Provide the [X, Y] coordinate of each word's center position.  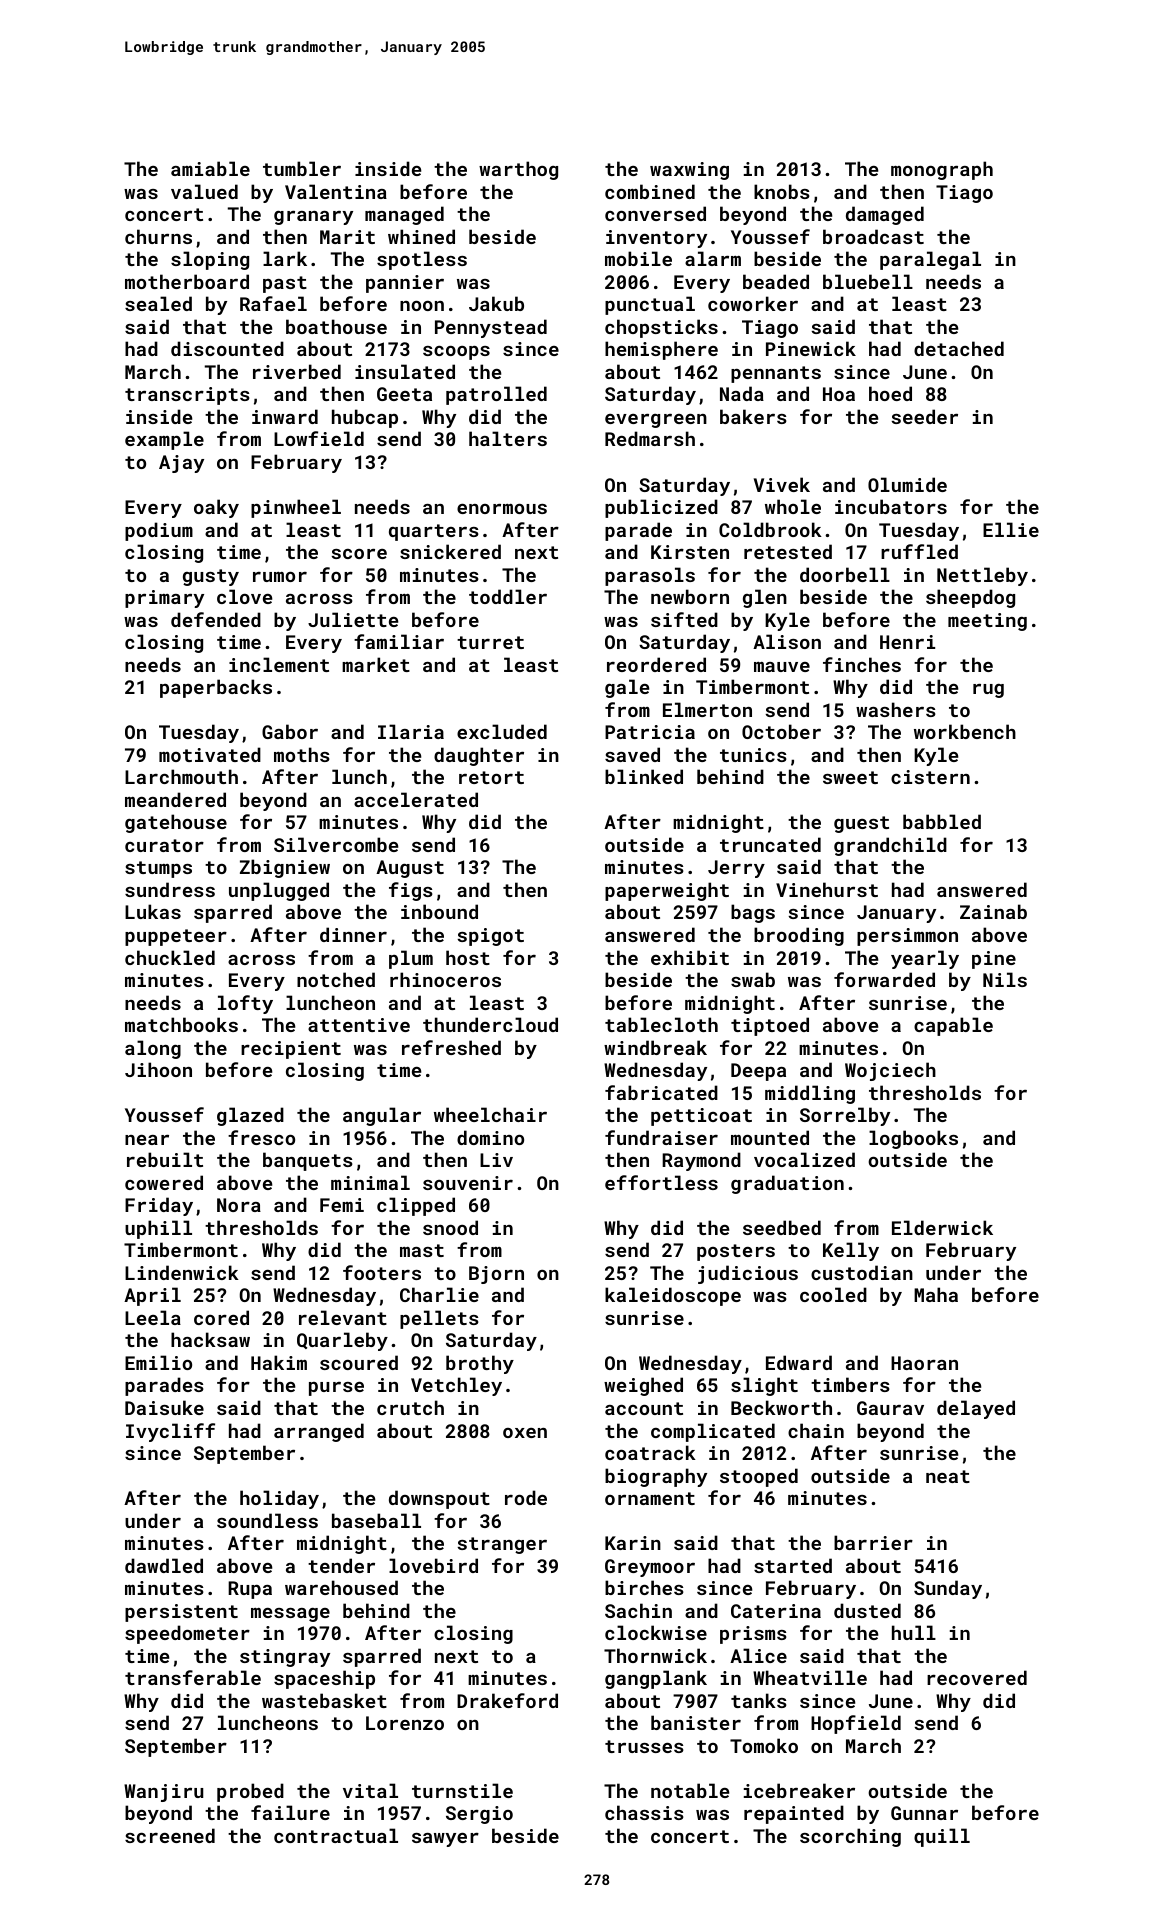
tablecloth [661, 1024]
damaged [885, 215]
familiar [399, 641]
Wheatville [810, 1677]
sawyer [445, 1840]
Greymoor [650, 1568]
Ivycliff [170, 1432]
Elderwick [942, 1227]
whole [793, 506]
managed [404, 215]
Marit [347, 237]
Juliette [353, 619]
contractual [336, 1835]
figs [411, 891]
